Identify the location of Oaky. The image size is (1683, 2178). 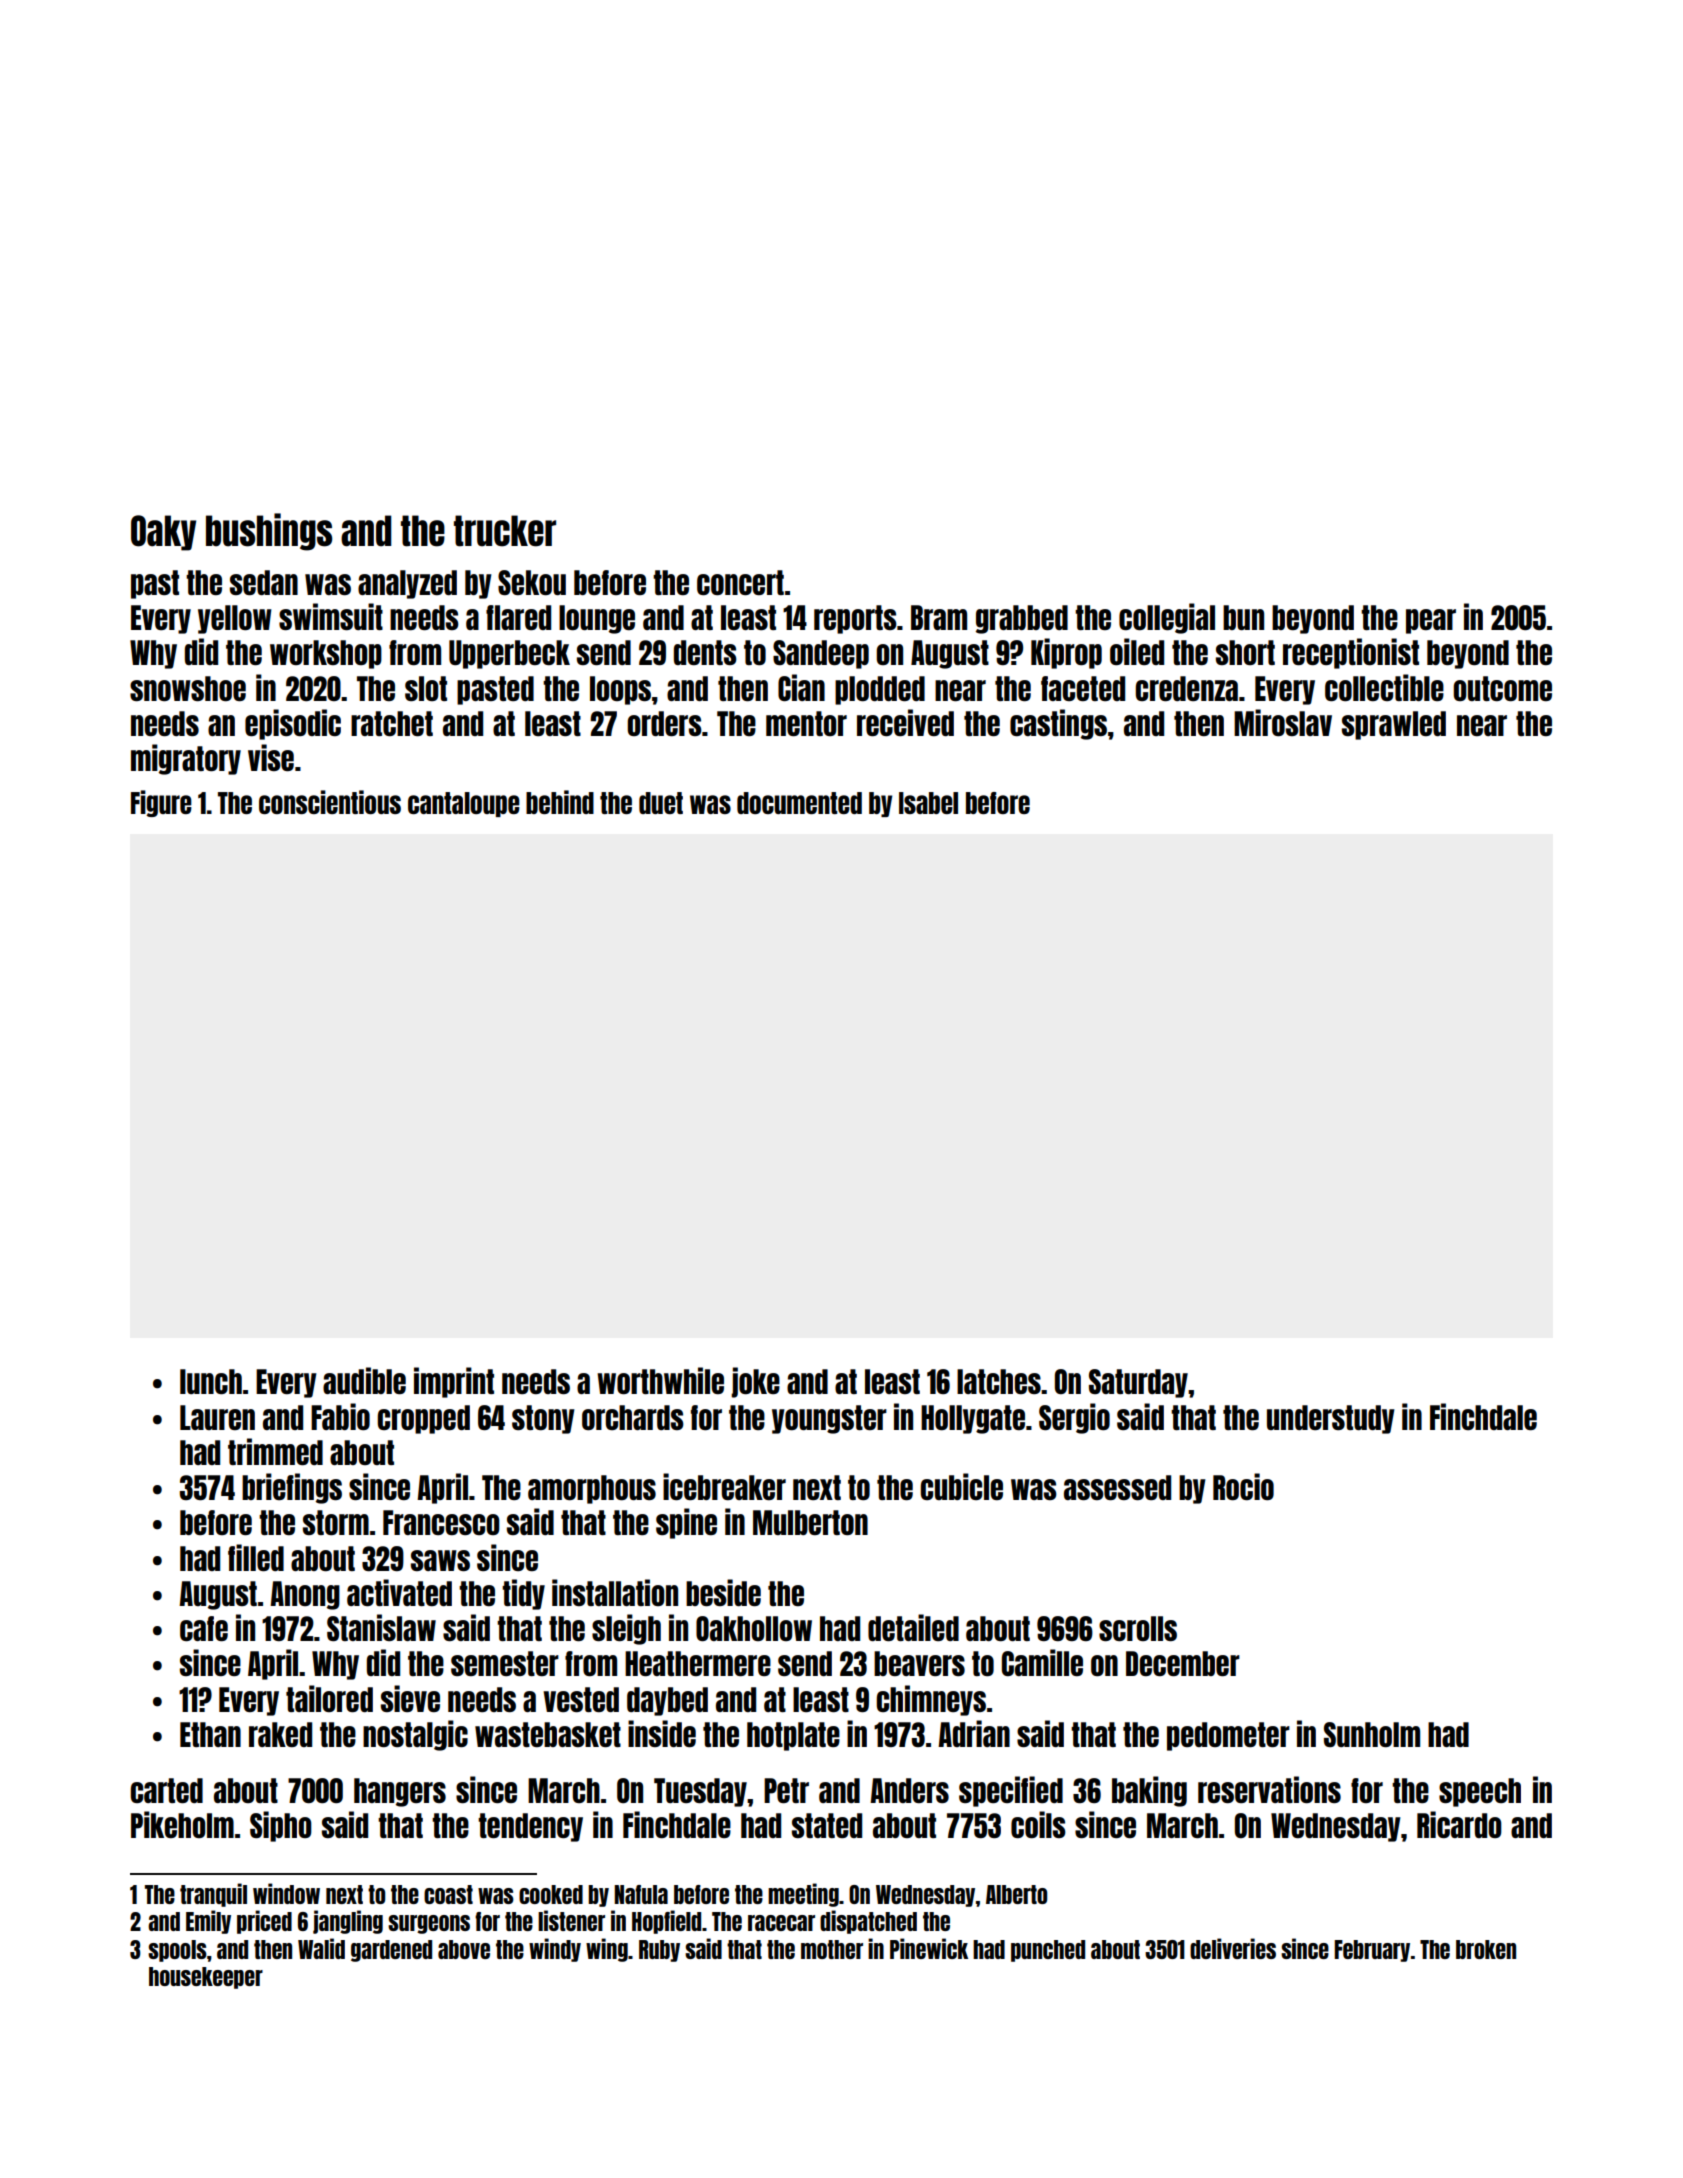
(163, 533).
